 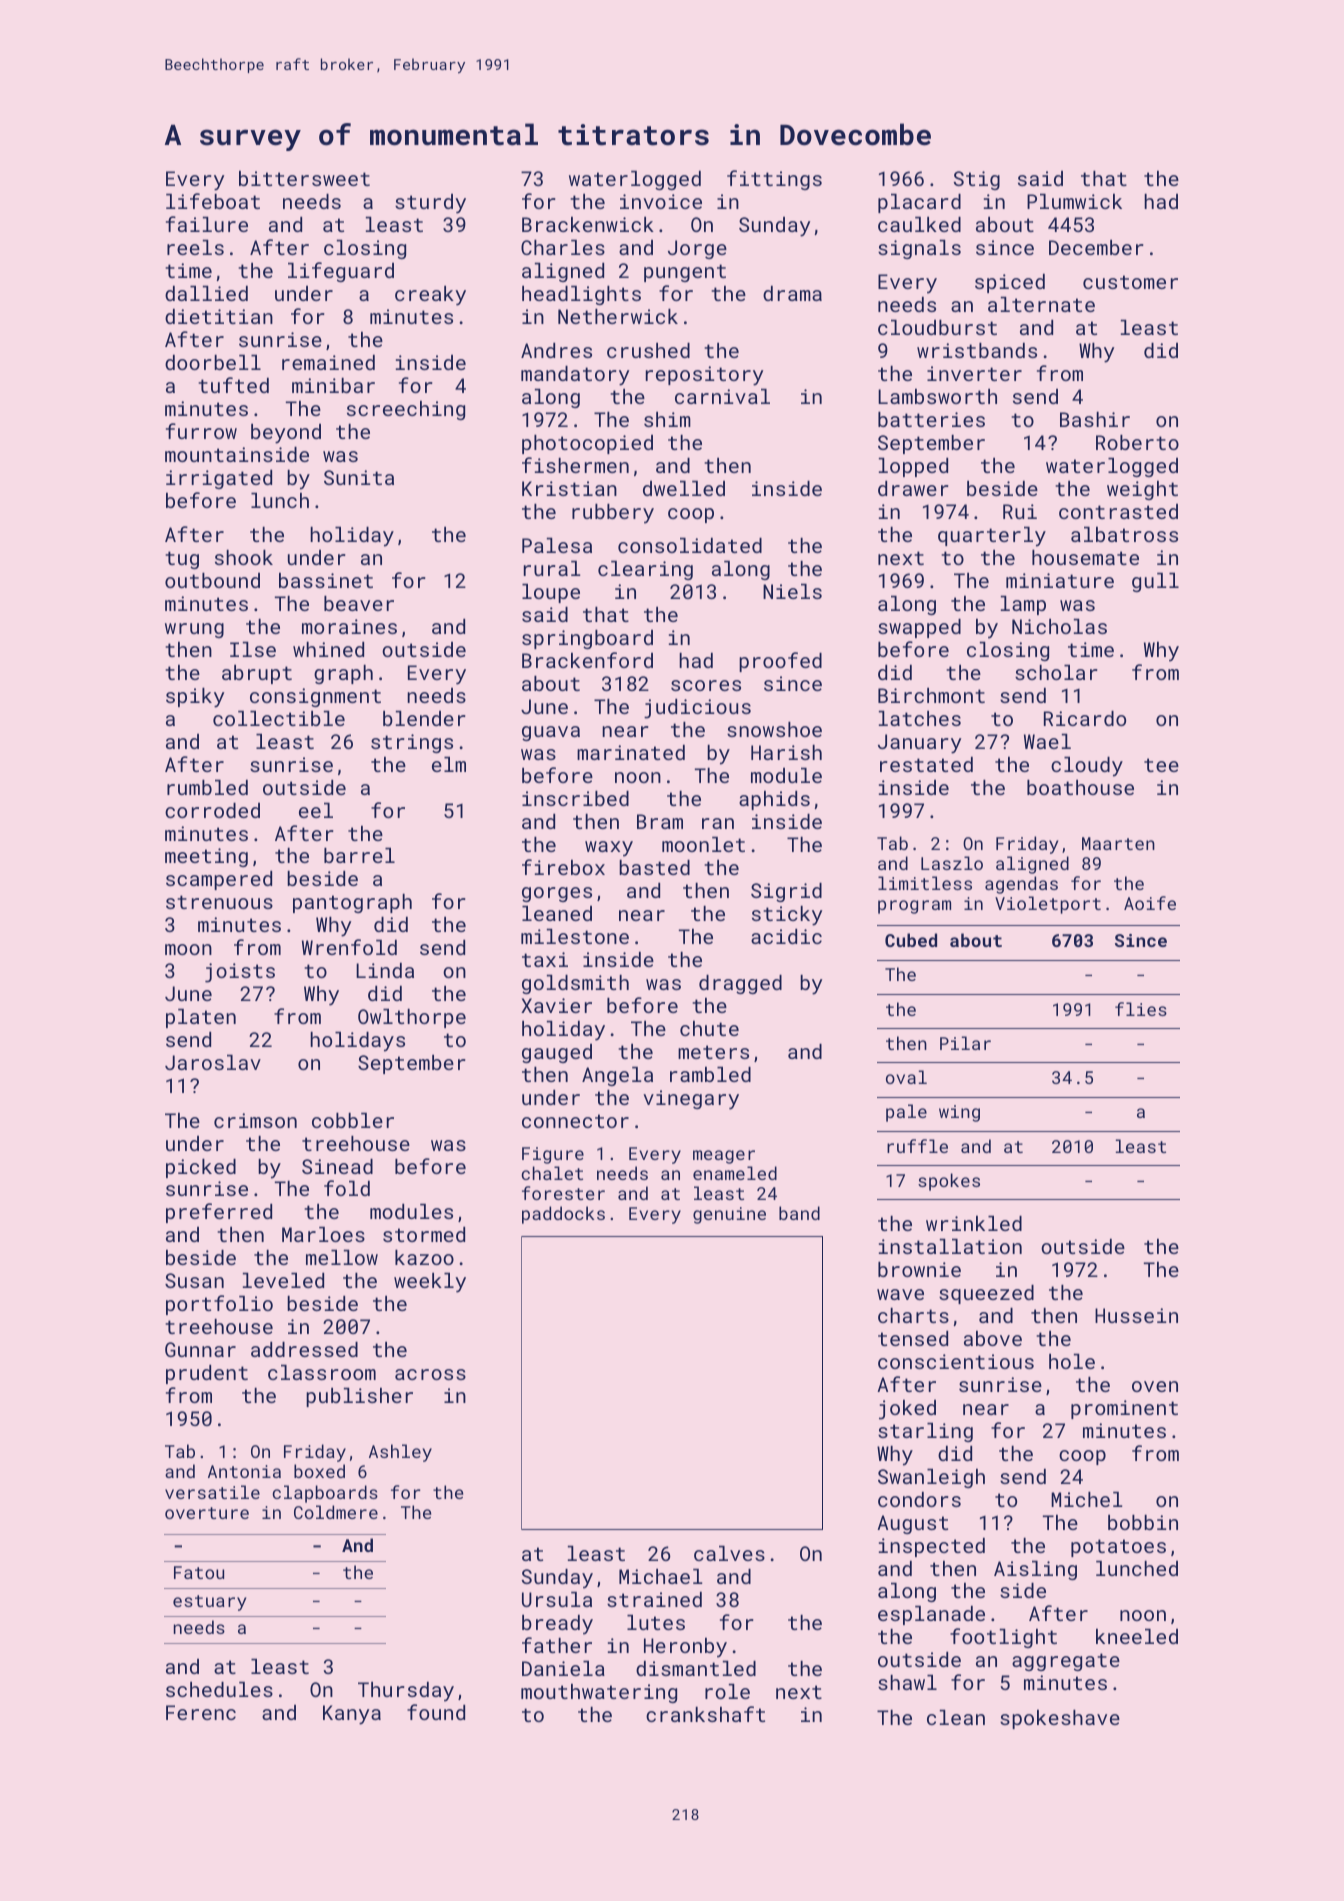 I want to click on lifeboat, so click(x=213, y=201).
